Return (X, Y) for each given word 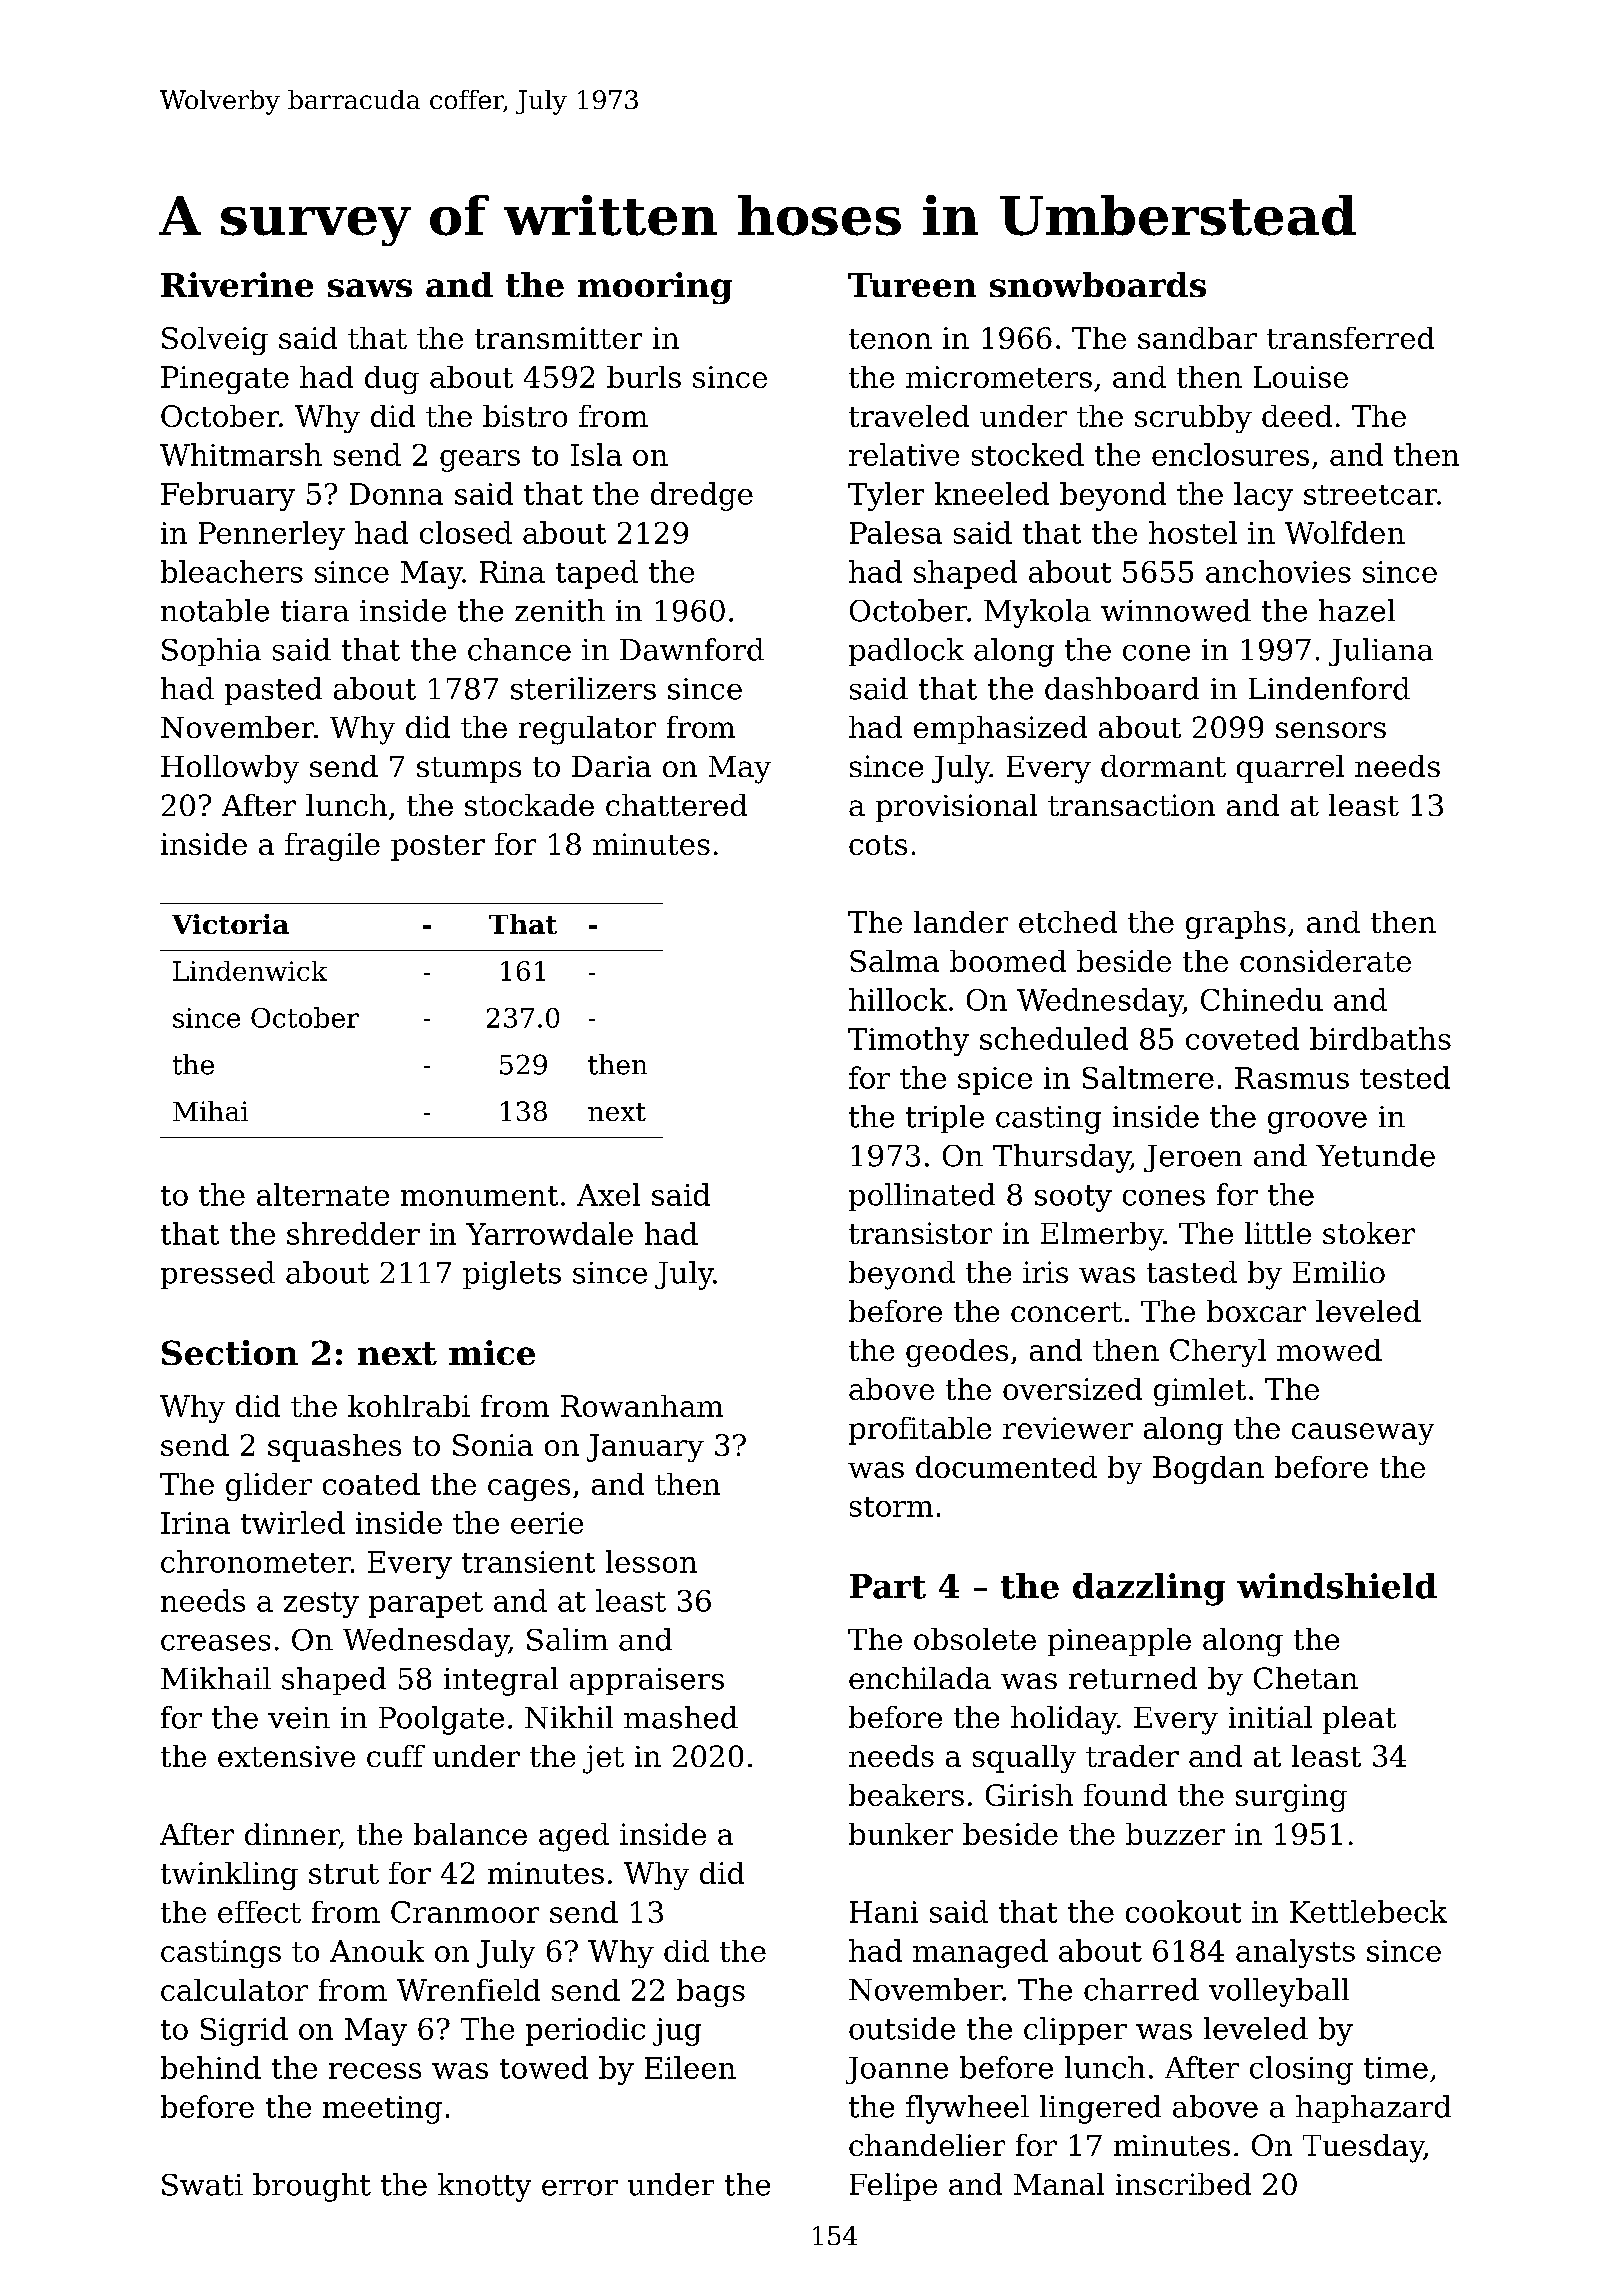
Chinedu (1262, 999)
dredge (702, 496)
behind (211, 2067)
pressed (218, 1275)
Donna (396, 494)
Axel (608, 1194)
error (580, 2188)
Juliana (1381, 652)
